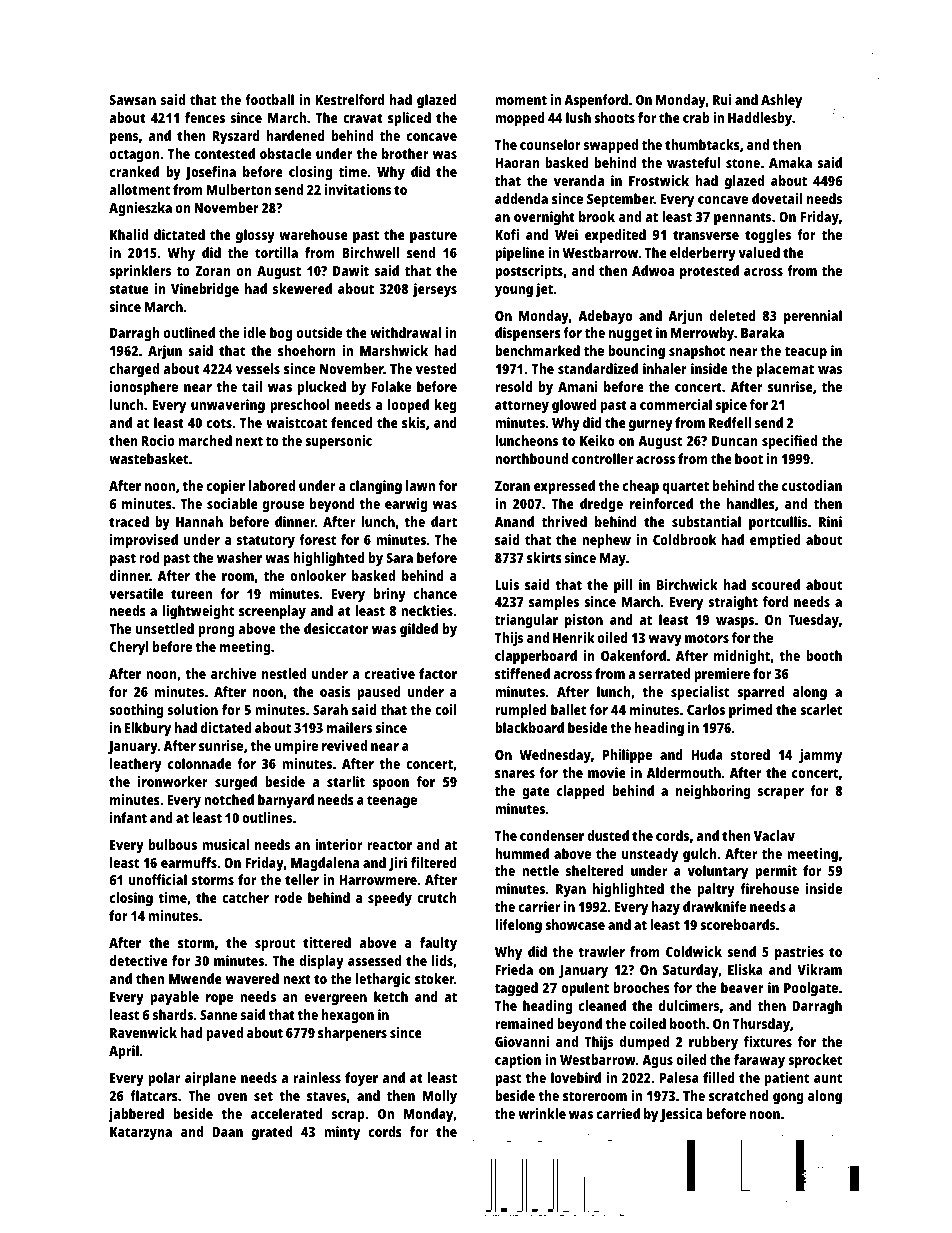 This screenshot has width=952, height=1233. What do you see at coordinates (576, 1077) in the screenshot?
I see `lovebird` at bounding box center [576, 1077].
